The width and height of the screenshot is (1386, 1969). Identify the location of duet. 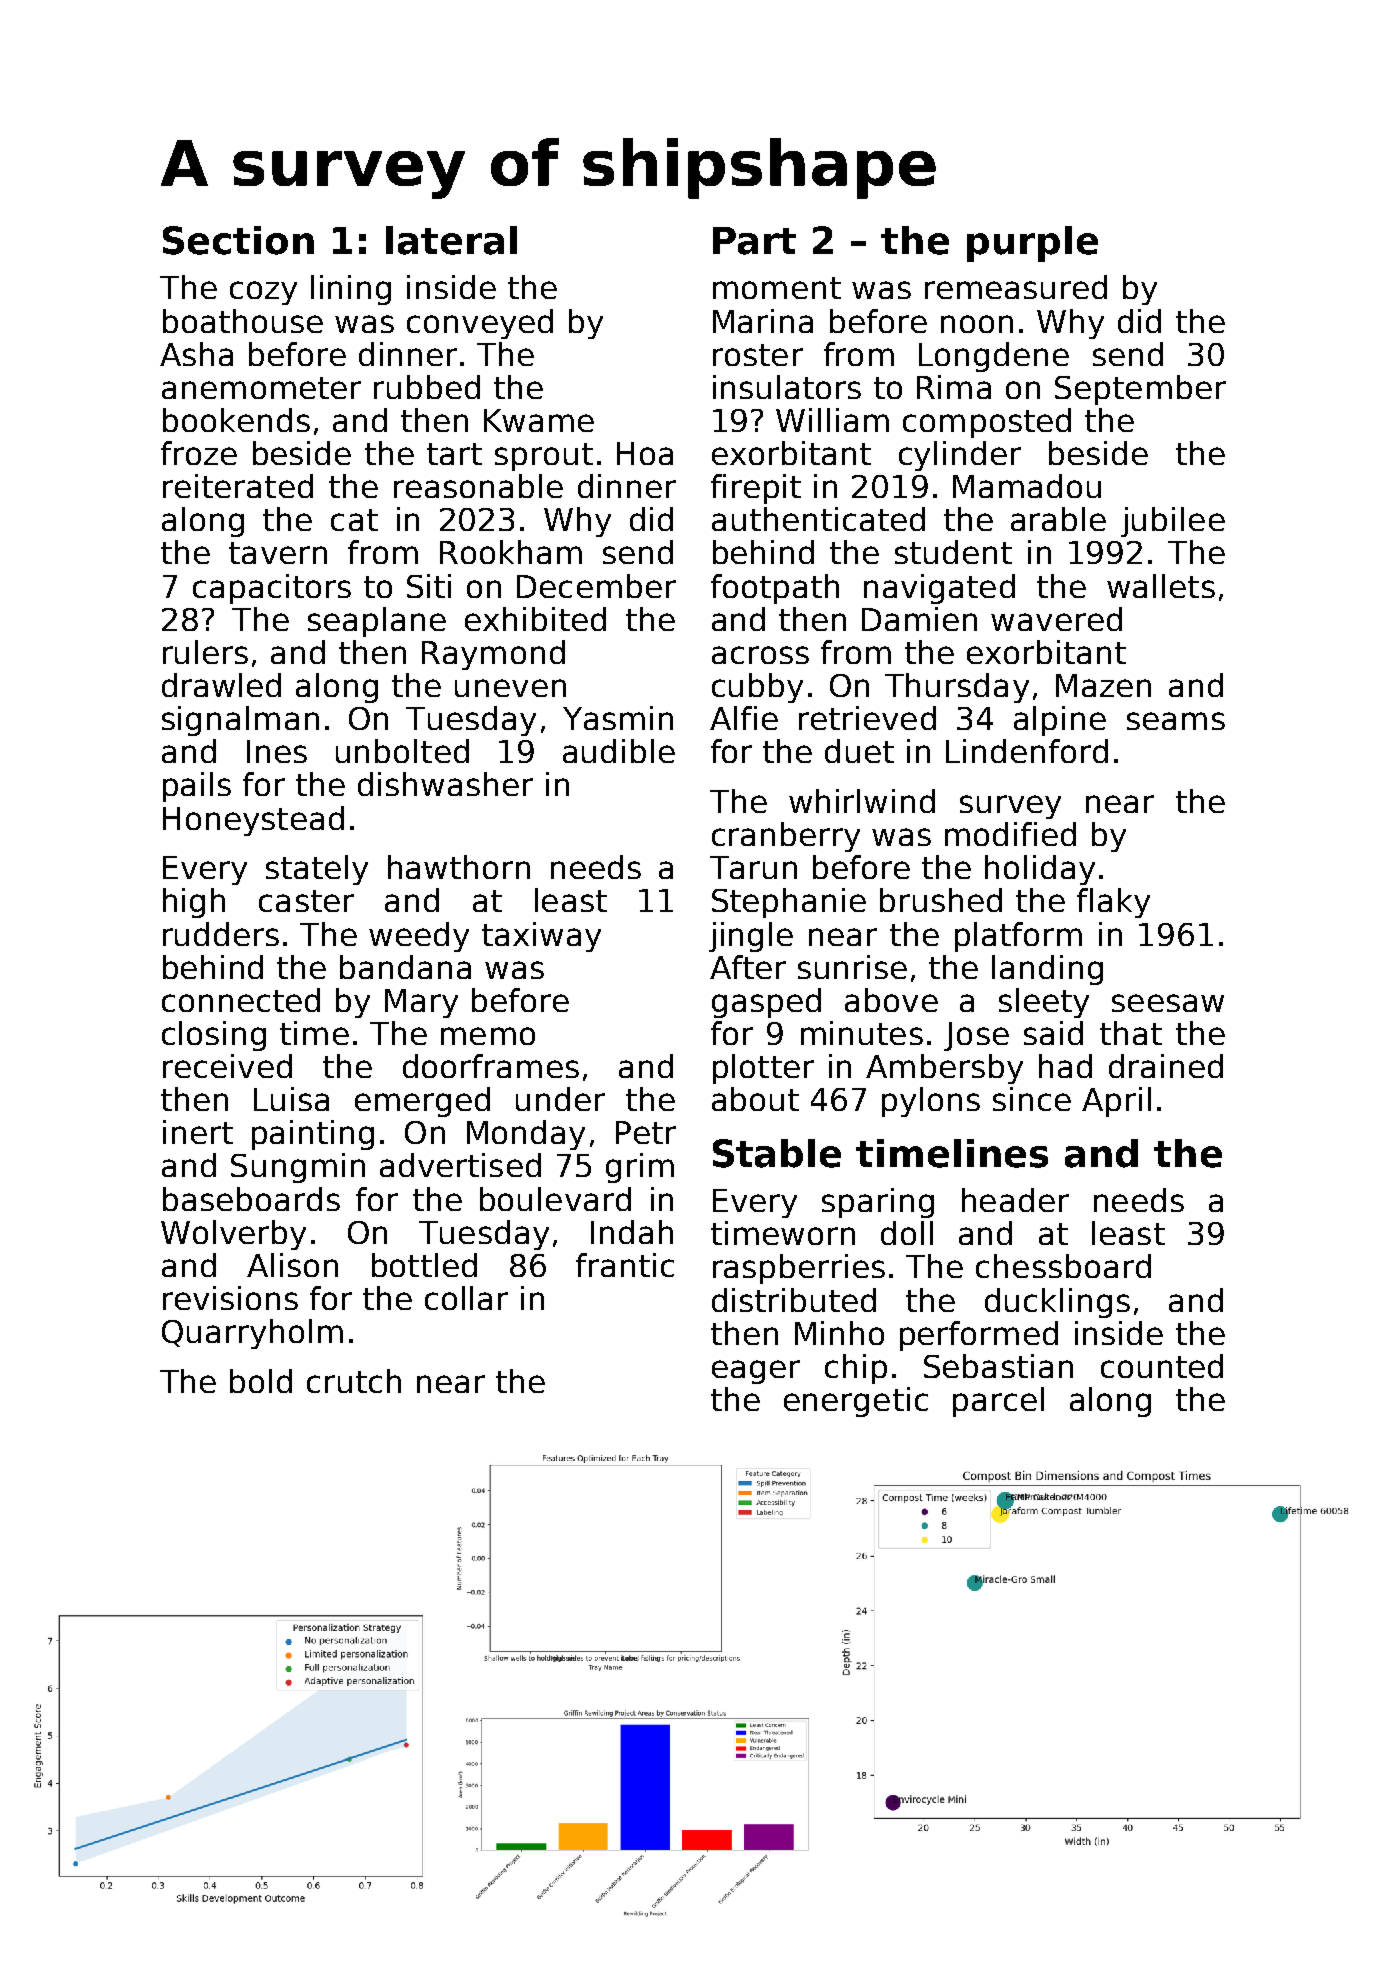
(859, 751).
